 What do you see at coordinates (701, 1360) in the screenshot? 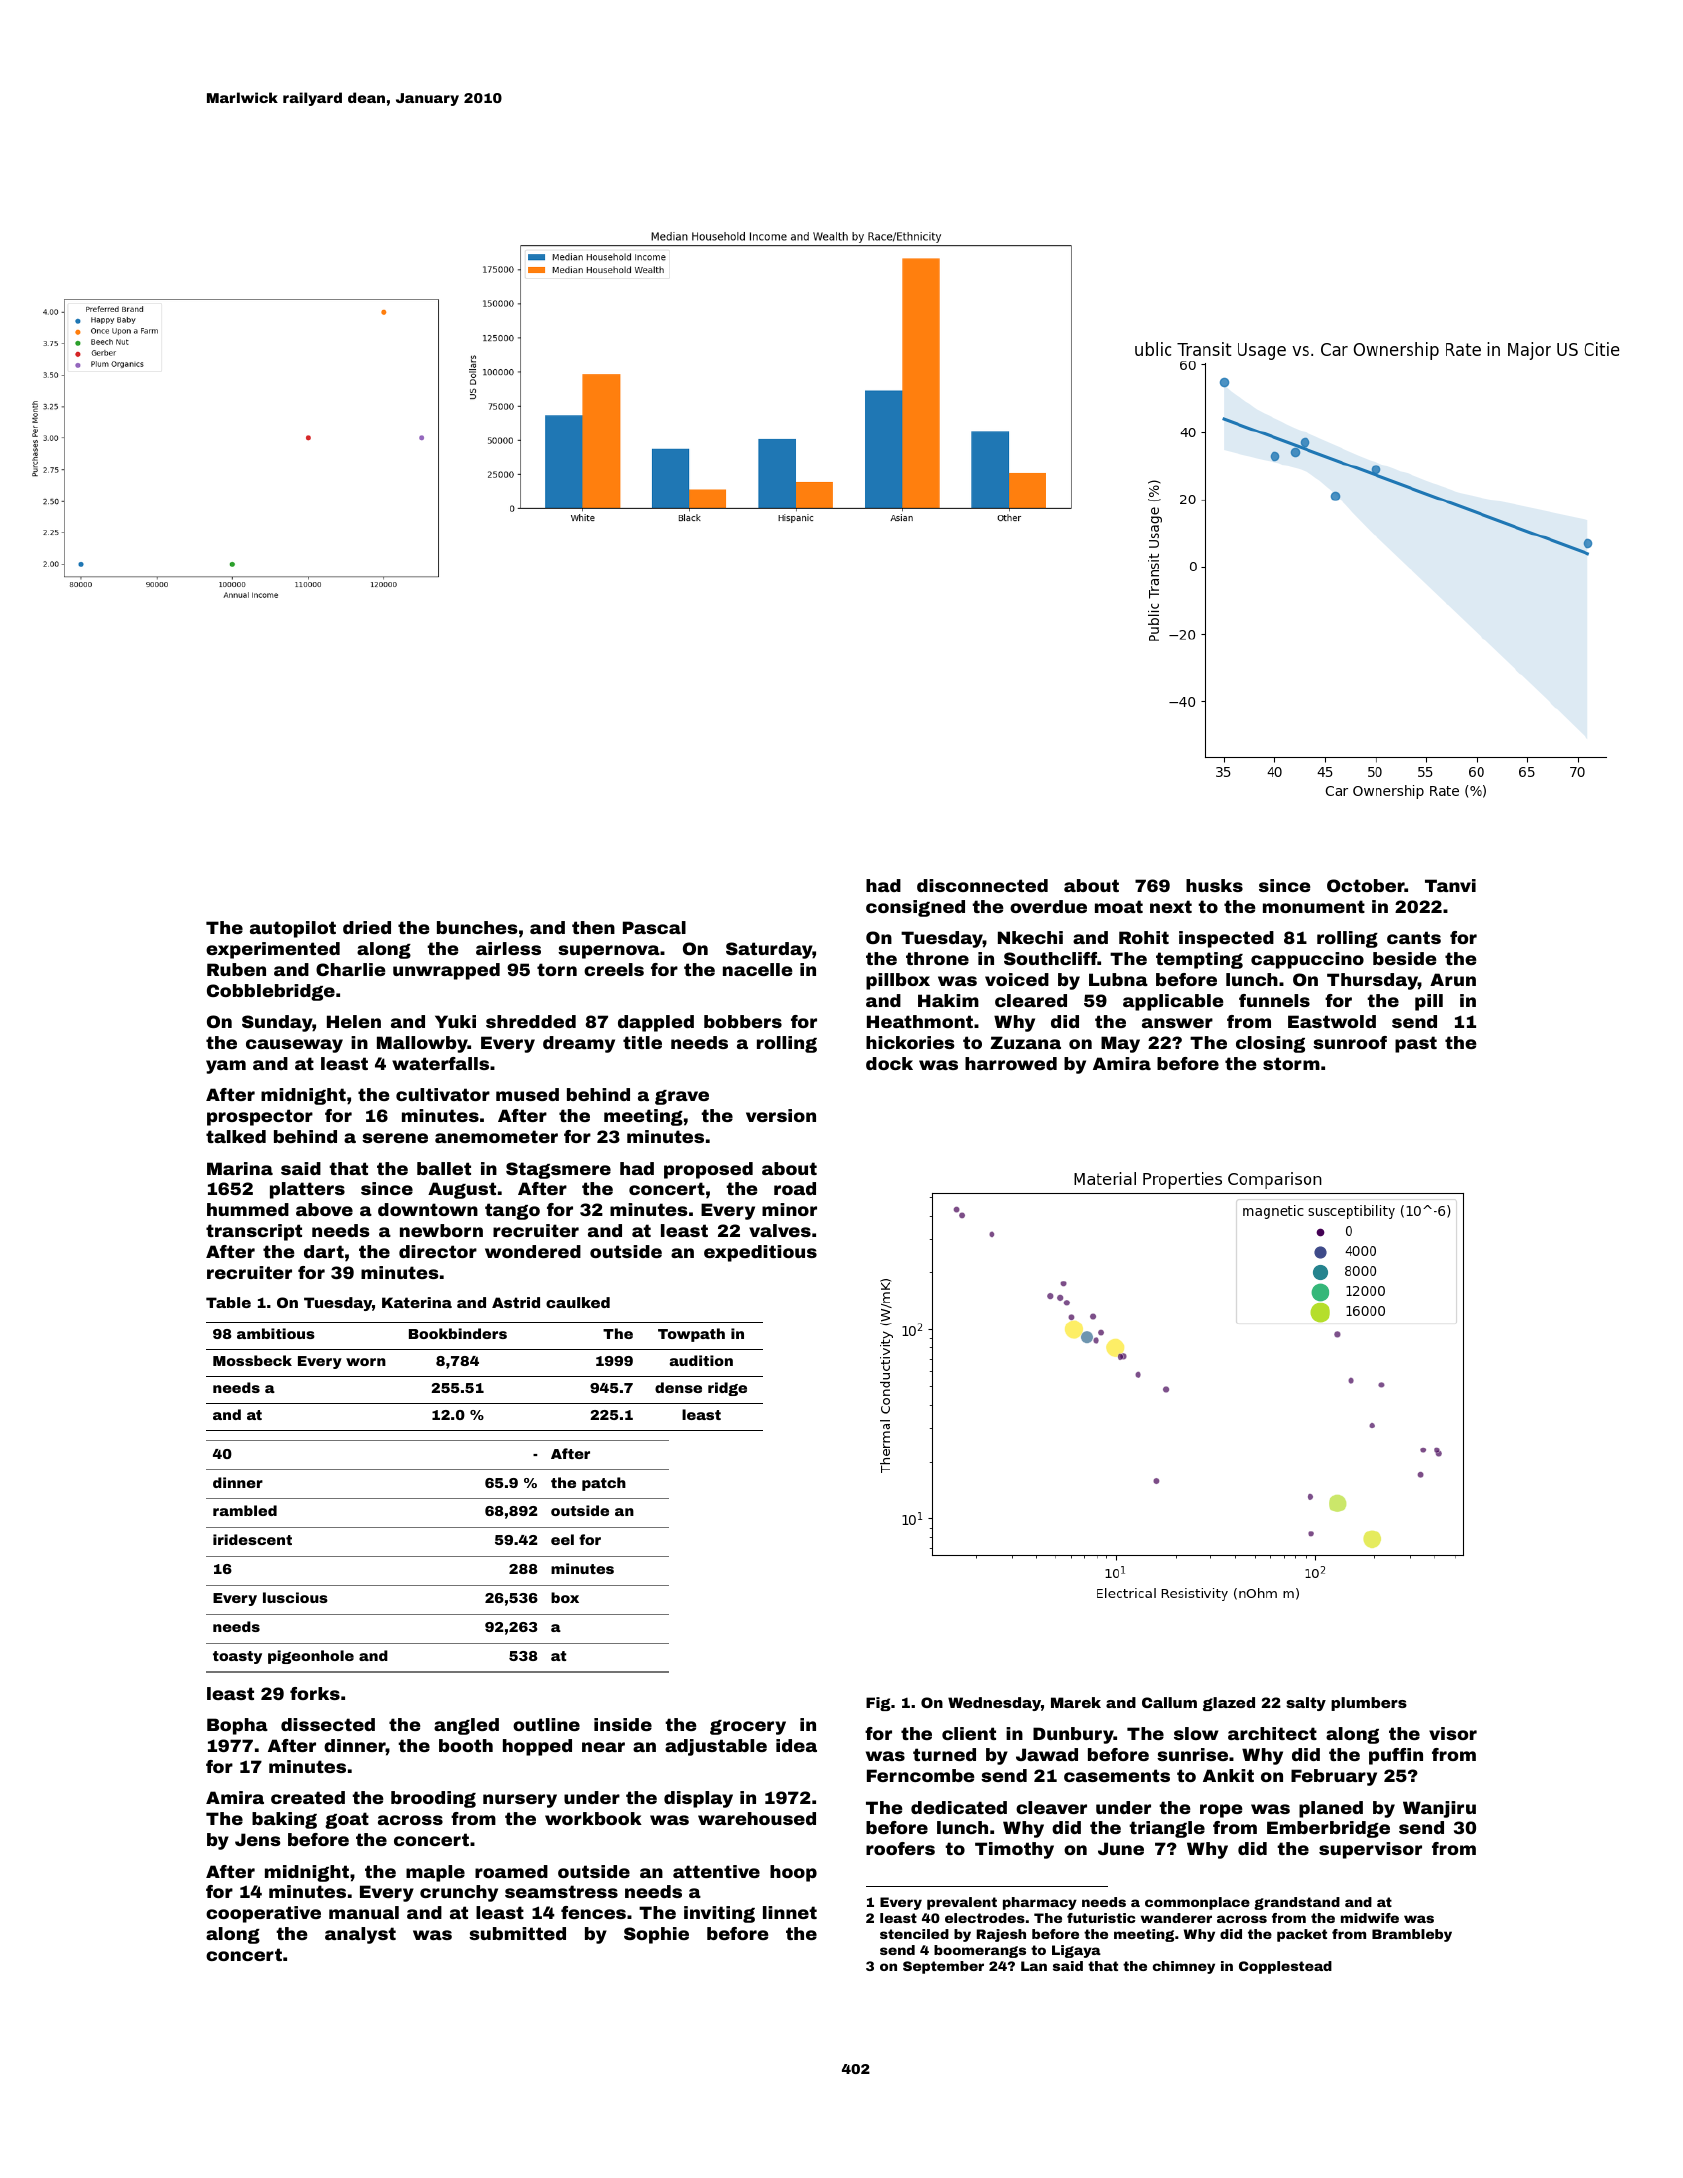
I see `audition` at bounding box center [701, 1360].
